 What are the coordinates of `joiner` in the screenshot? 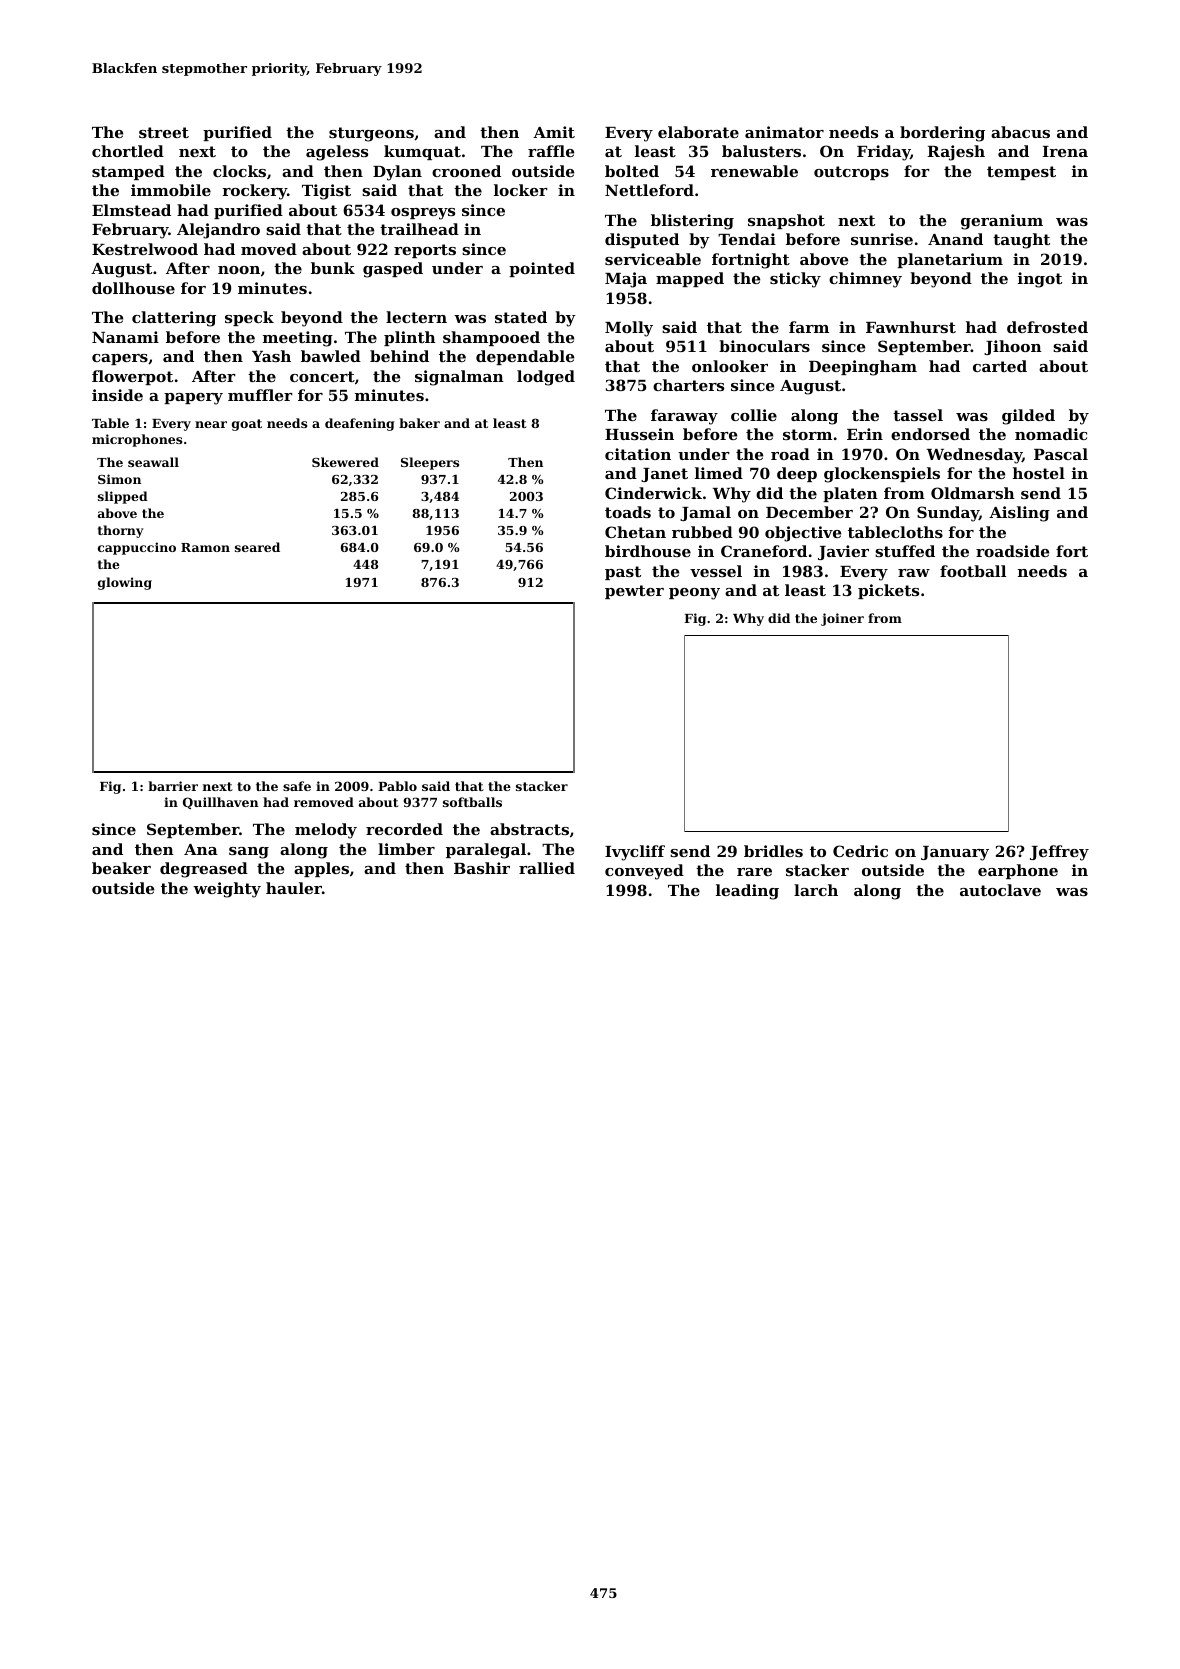 It's located at (842, 619).
